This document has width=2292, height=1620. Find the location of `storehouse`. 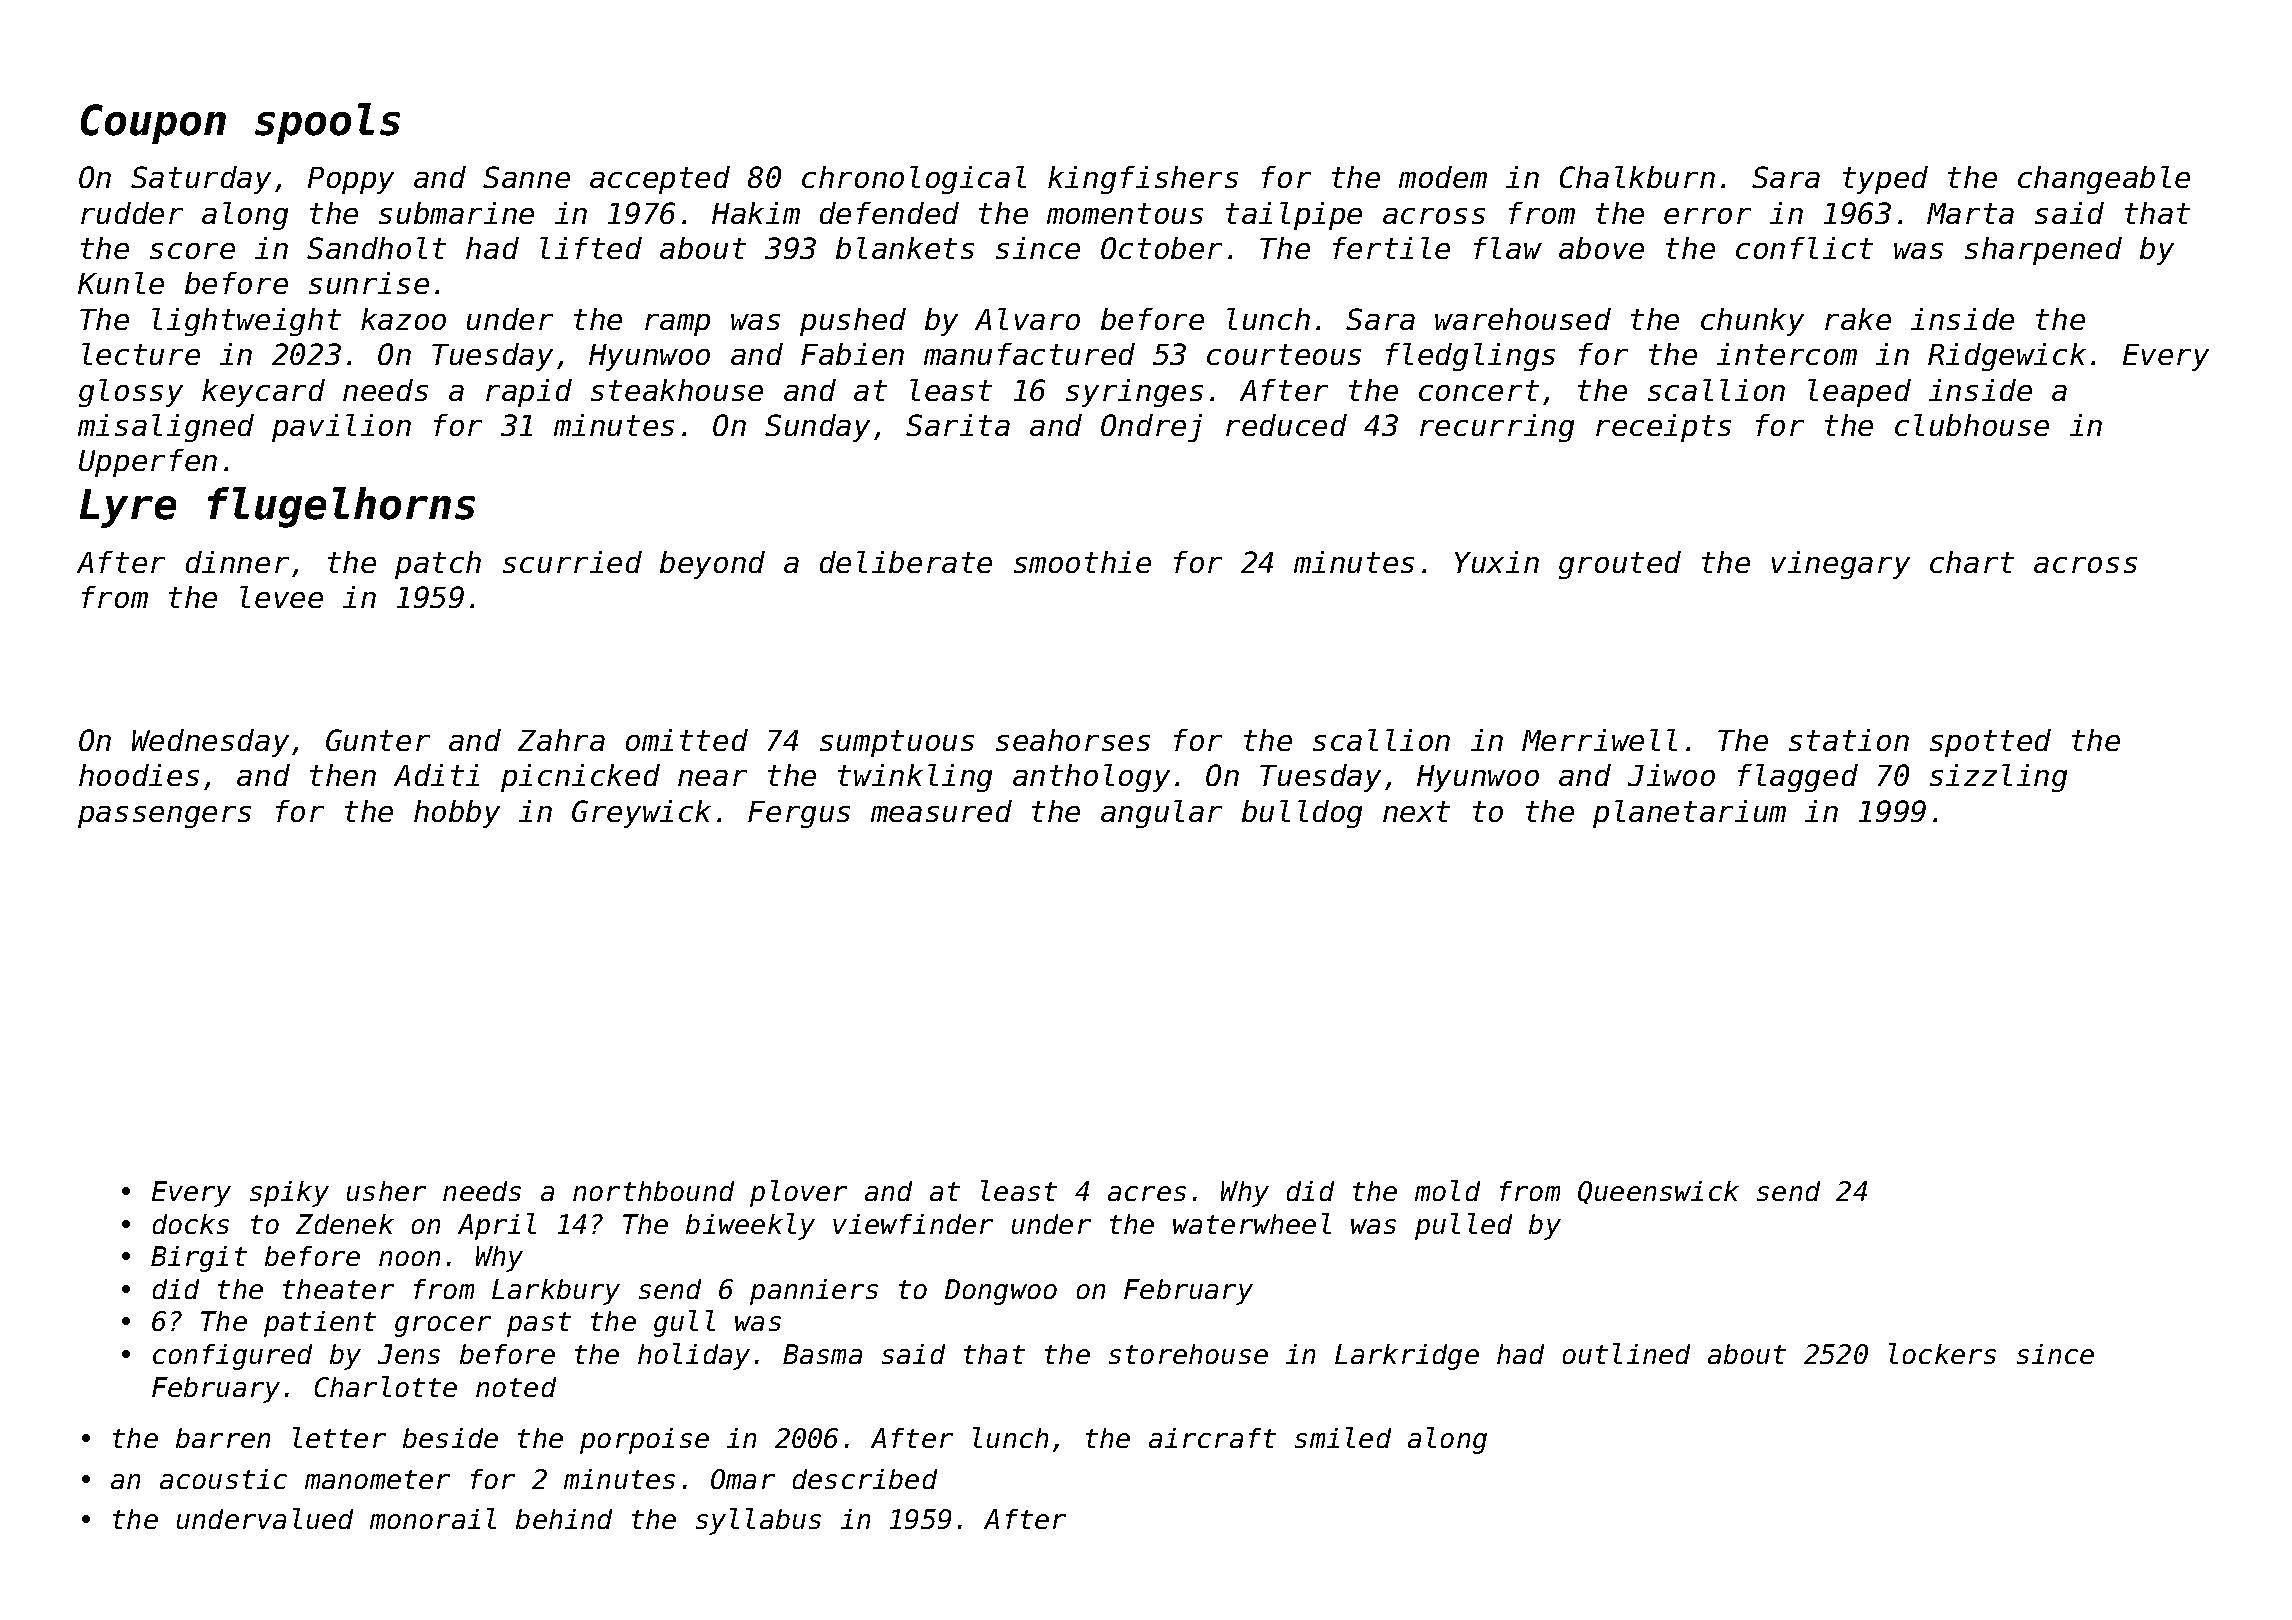

storehouse is located at coordinates (1188, 1354).
